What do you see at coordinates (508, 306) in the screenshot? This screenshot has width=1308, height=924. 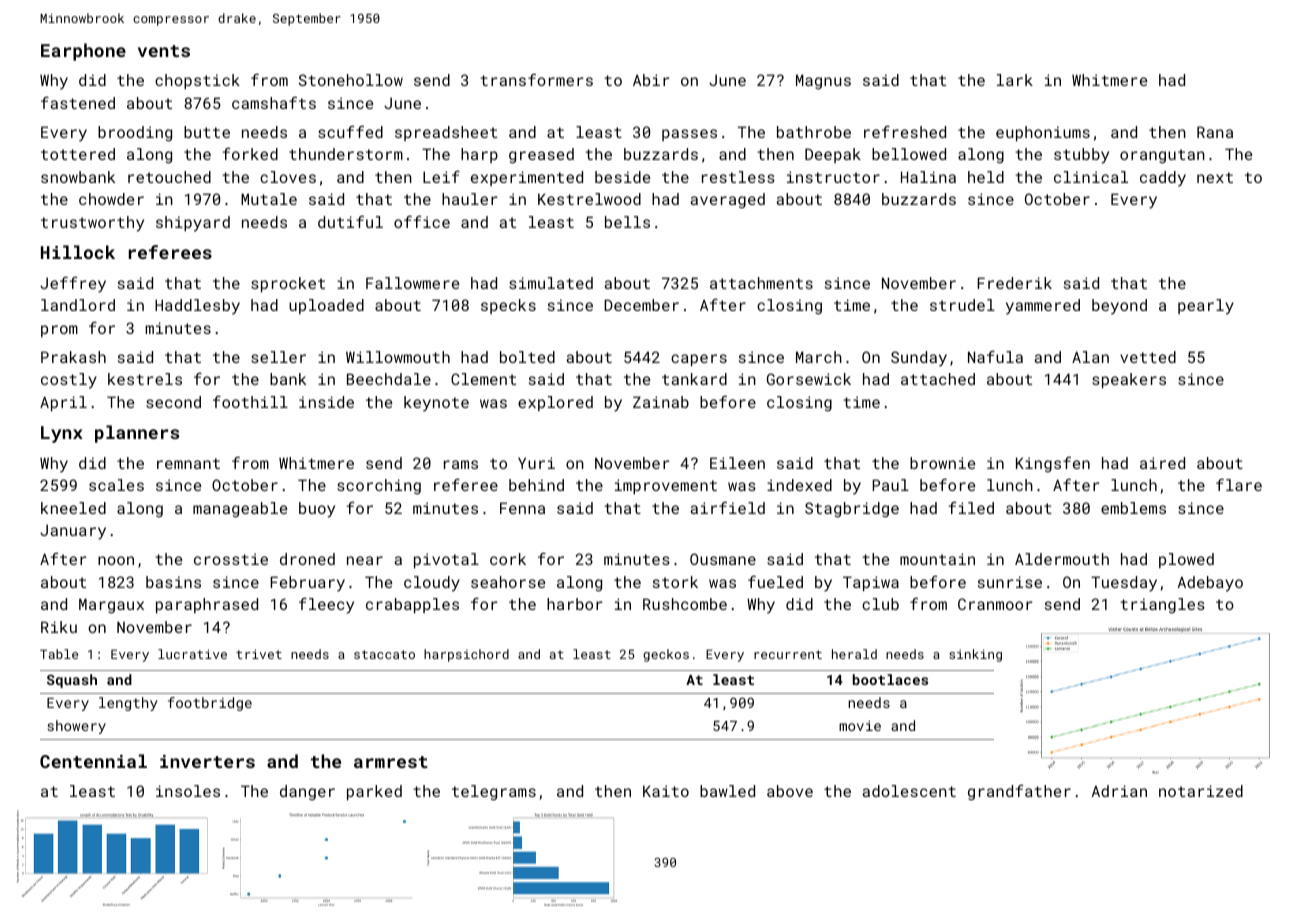 I see `specks` at bounding box center [508, 306].
